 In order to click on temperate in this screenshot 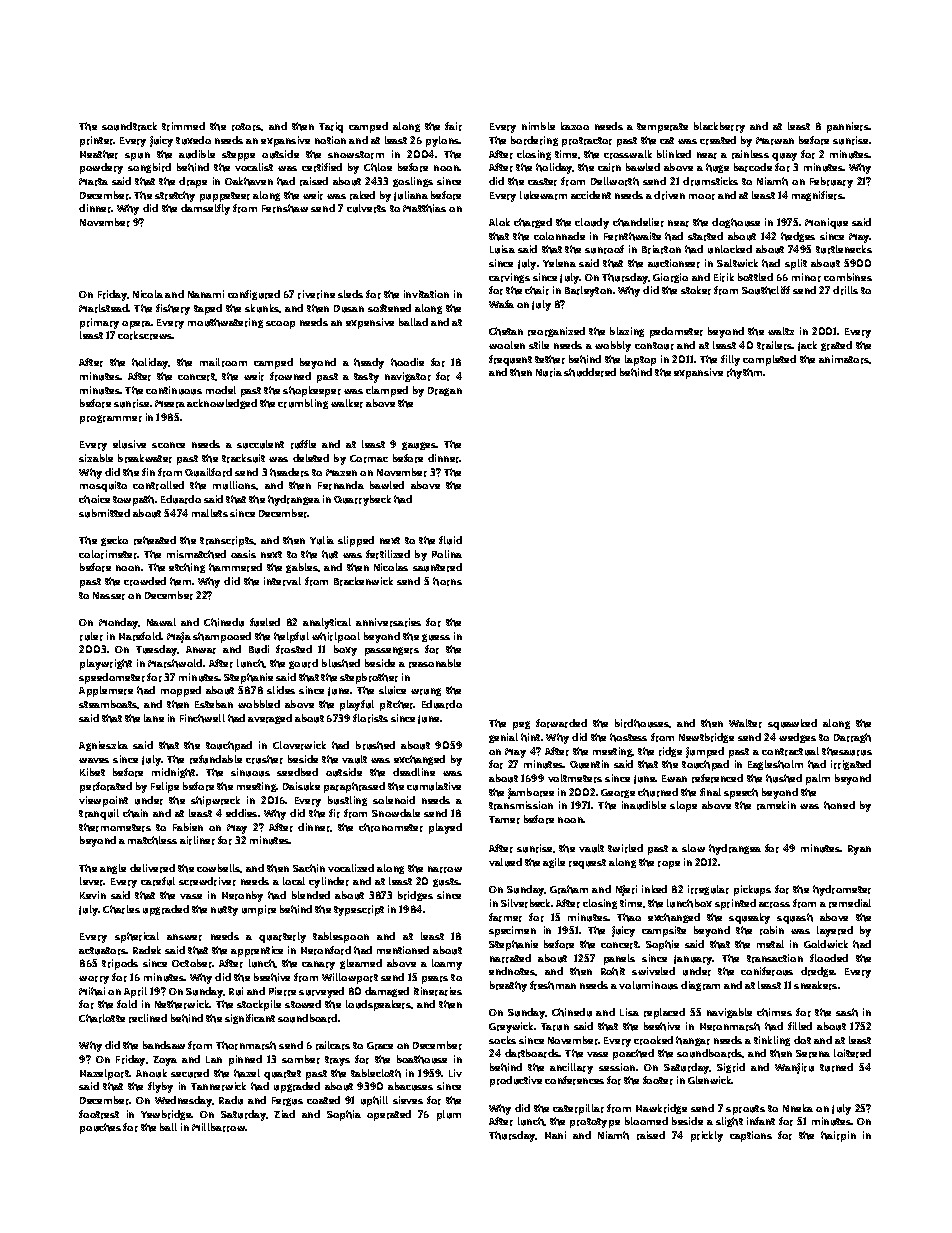, I will do `click(662, 128)`.
